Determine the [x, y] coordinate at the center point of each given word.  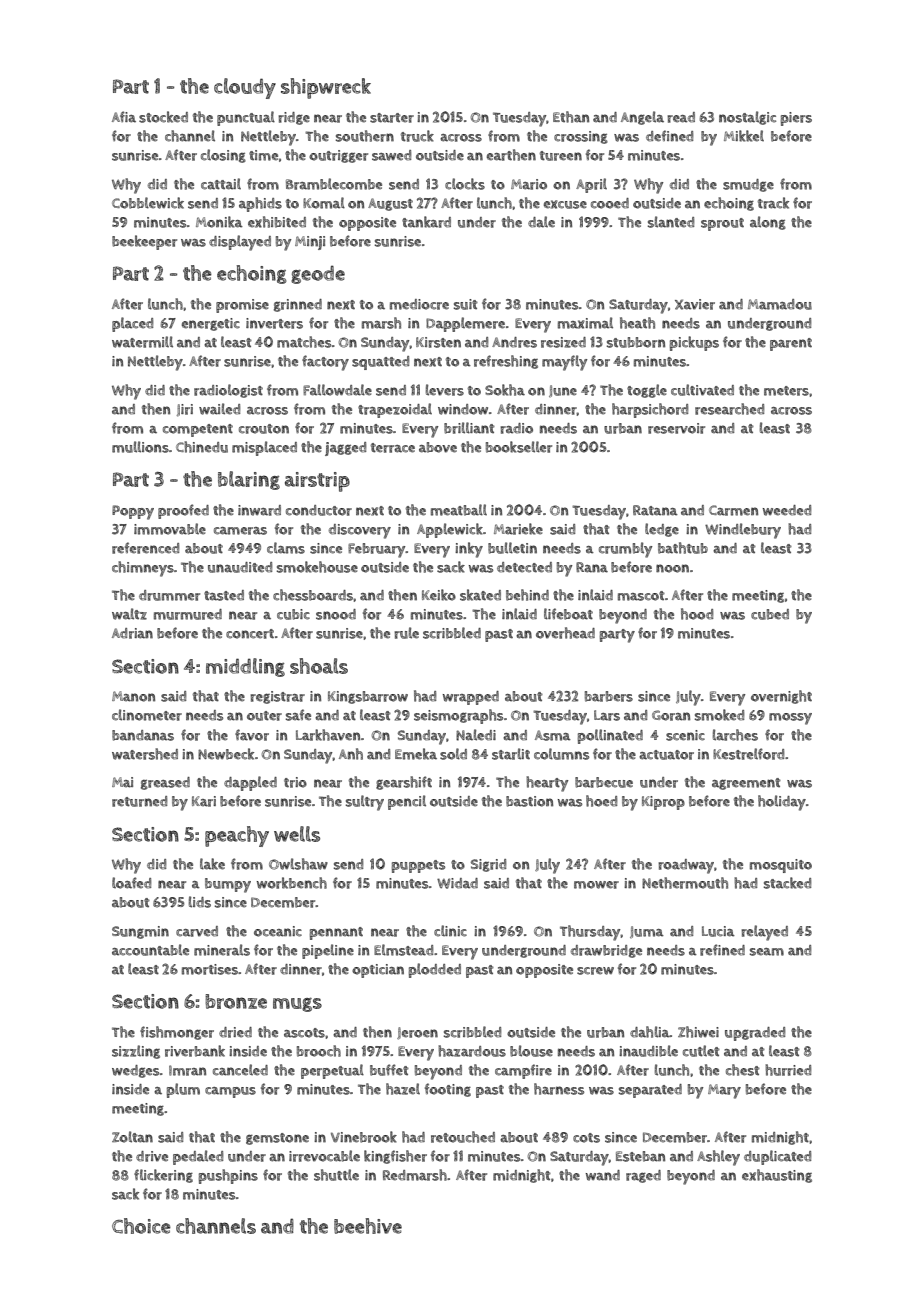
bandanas [143, 735]
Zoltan [132, 1137]
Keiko [439, 595]
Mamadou [780, 304]
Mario [529, 184]
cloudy [245, 88]
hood [697, 614]
